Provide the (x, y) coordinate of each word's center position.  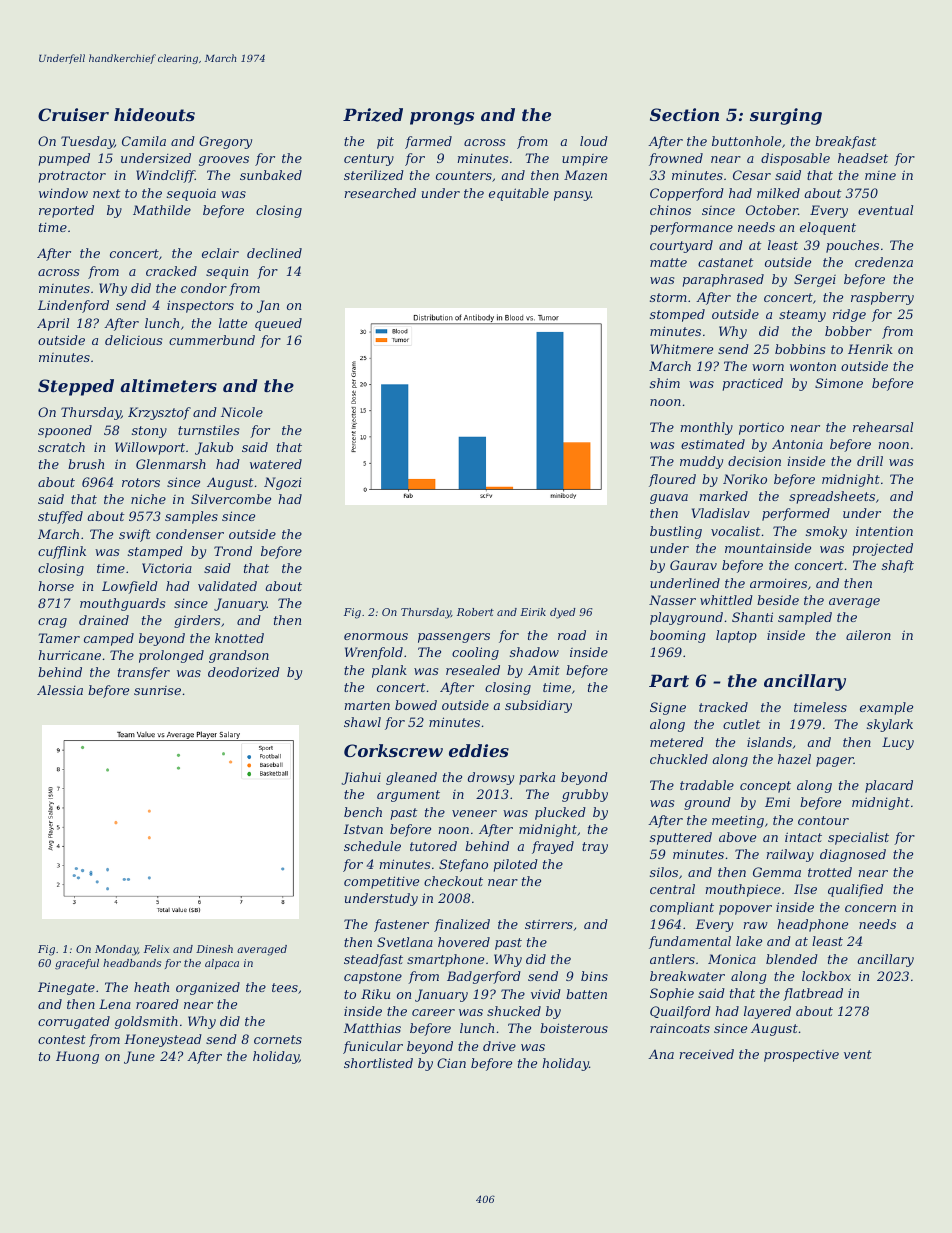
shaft (898, 566)
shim (665, 383)
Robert (475, 612)
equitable (519, 194)
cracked (171, 271)
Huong (77, 1057)
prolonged (171, 656)
